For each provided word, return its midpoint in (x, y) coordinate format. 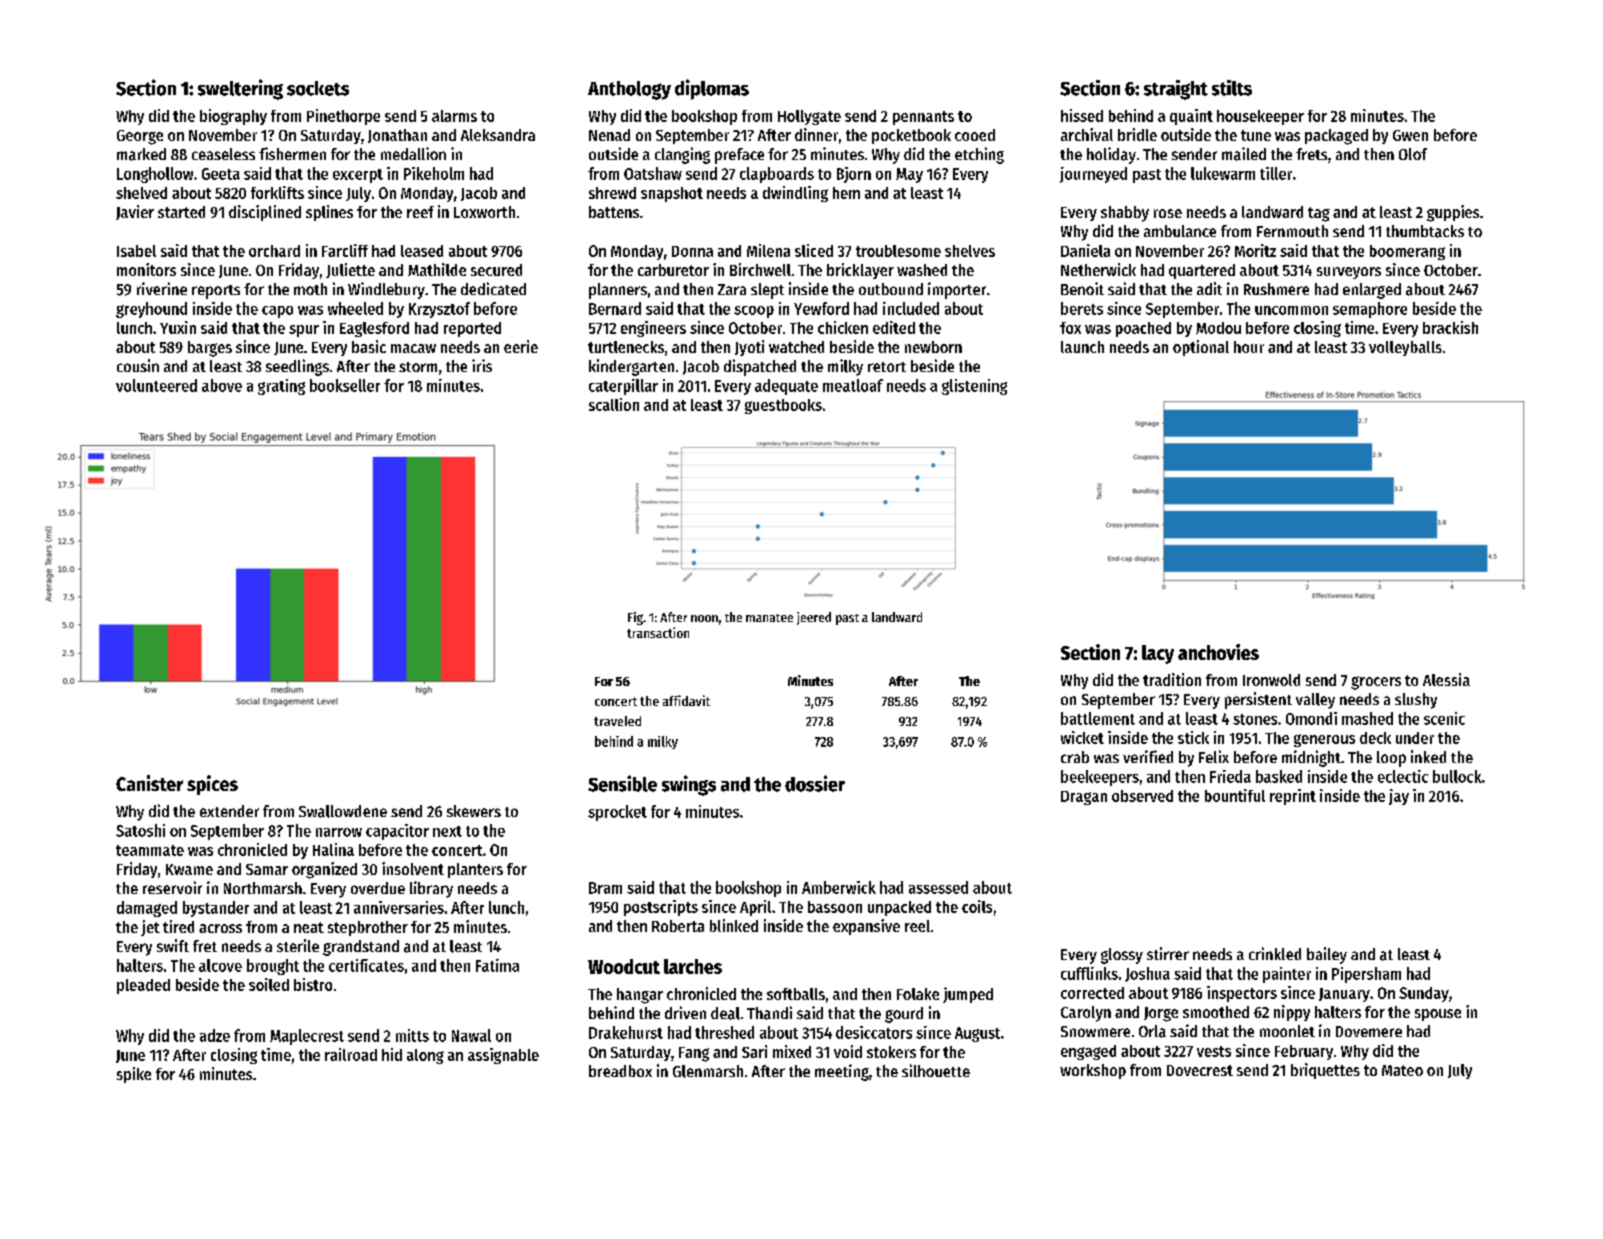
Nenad (609, 135)
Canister (149, 783)
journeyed (1093, 175)
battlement (1098, 718)
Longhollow (155, 175)
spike (134, 1075)
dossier (815, 783)
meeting (842, 1072)
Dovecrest (1200, 1070)
